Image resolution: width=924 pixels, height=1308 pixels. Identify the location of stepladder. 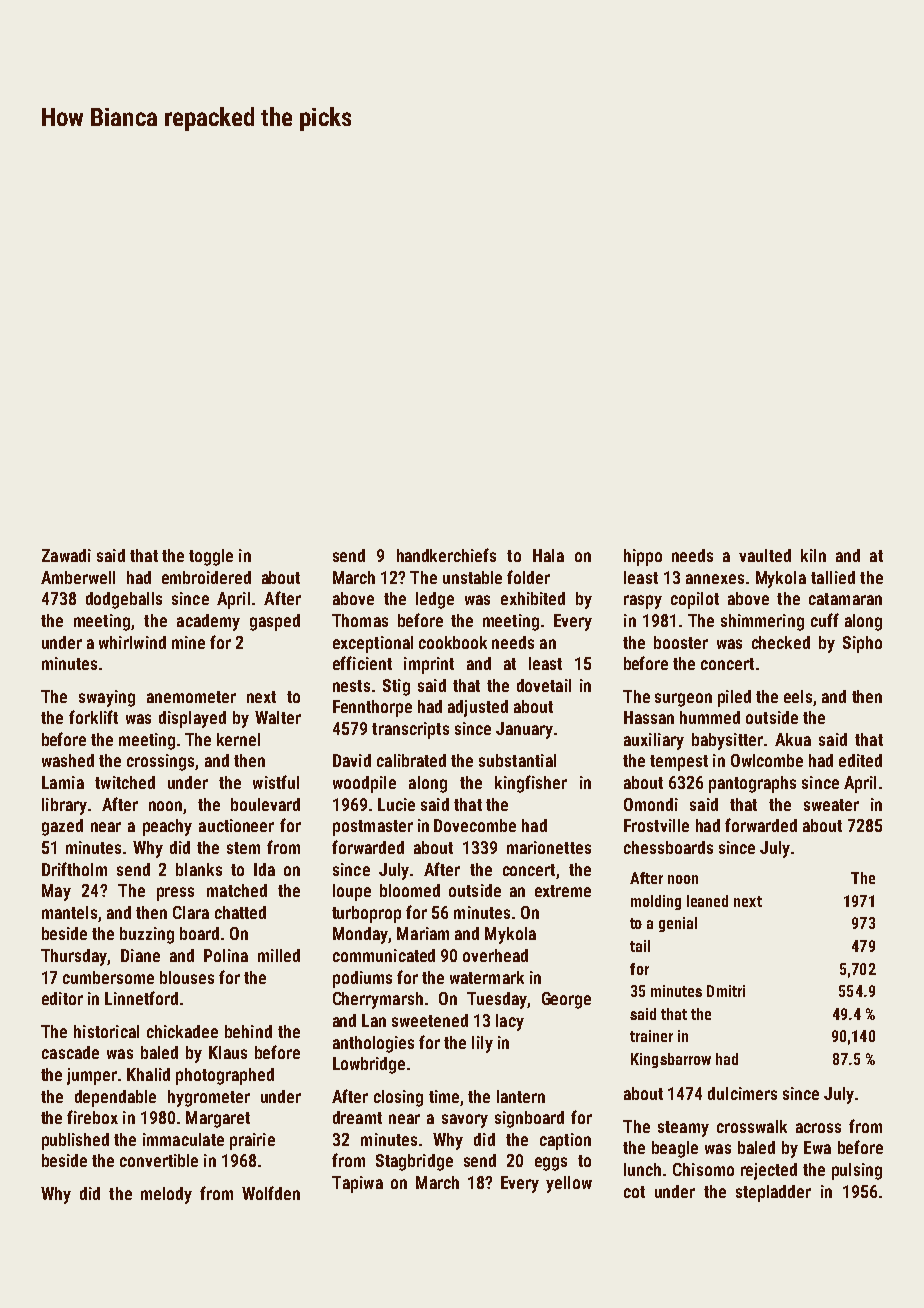
(773, 1193).
